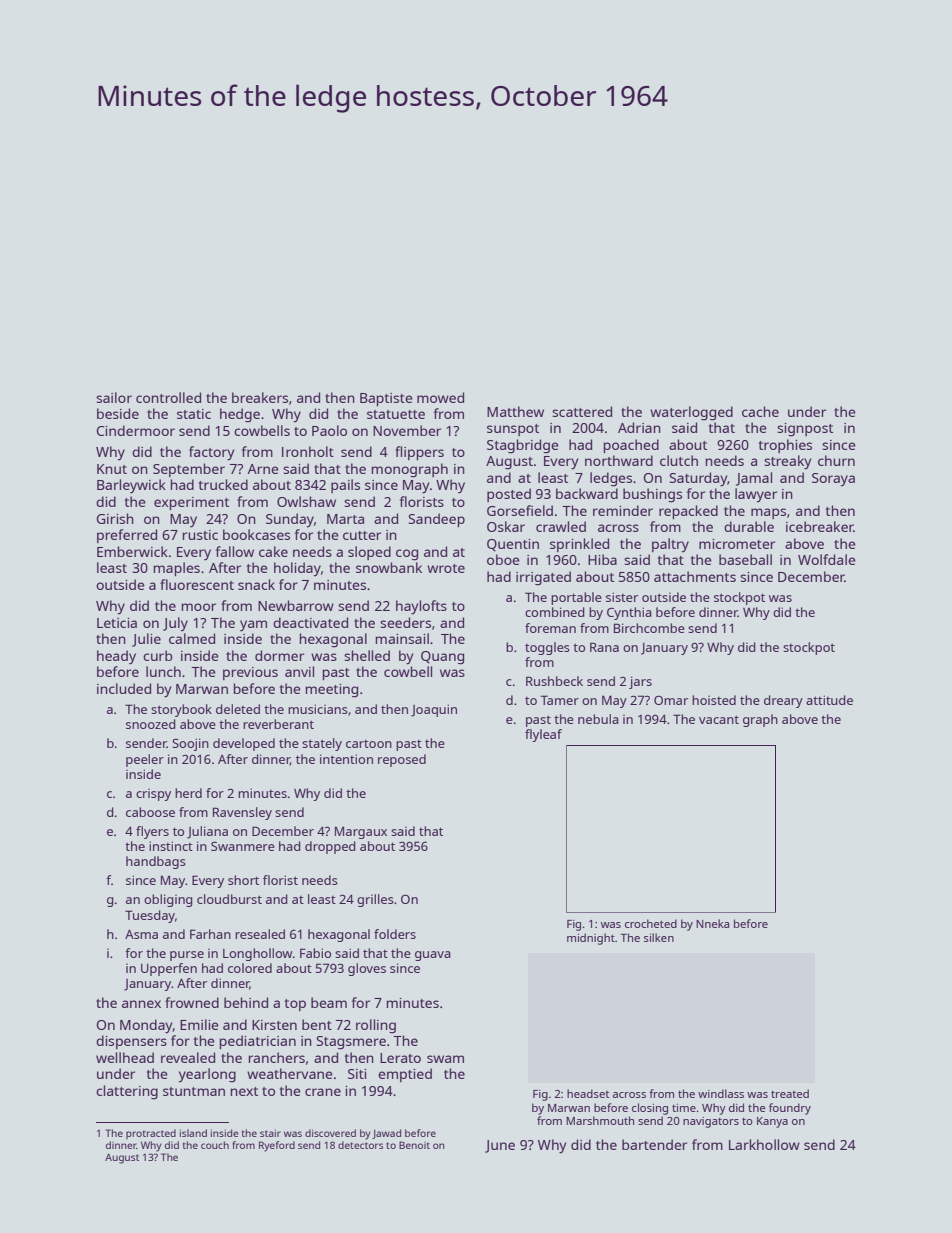 The image size is (952, 1233). What do you see at coordinates (256, 584) in the screenshot?
I see `snack` at bounding box center [256, 584].
